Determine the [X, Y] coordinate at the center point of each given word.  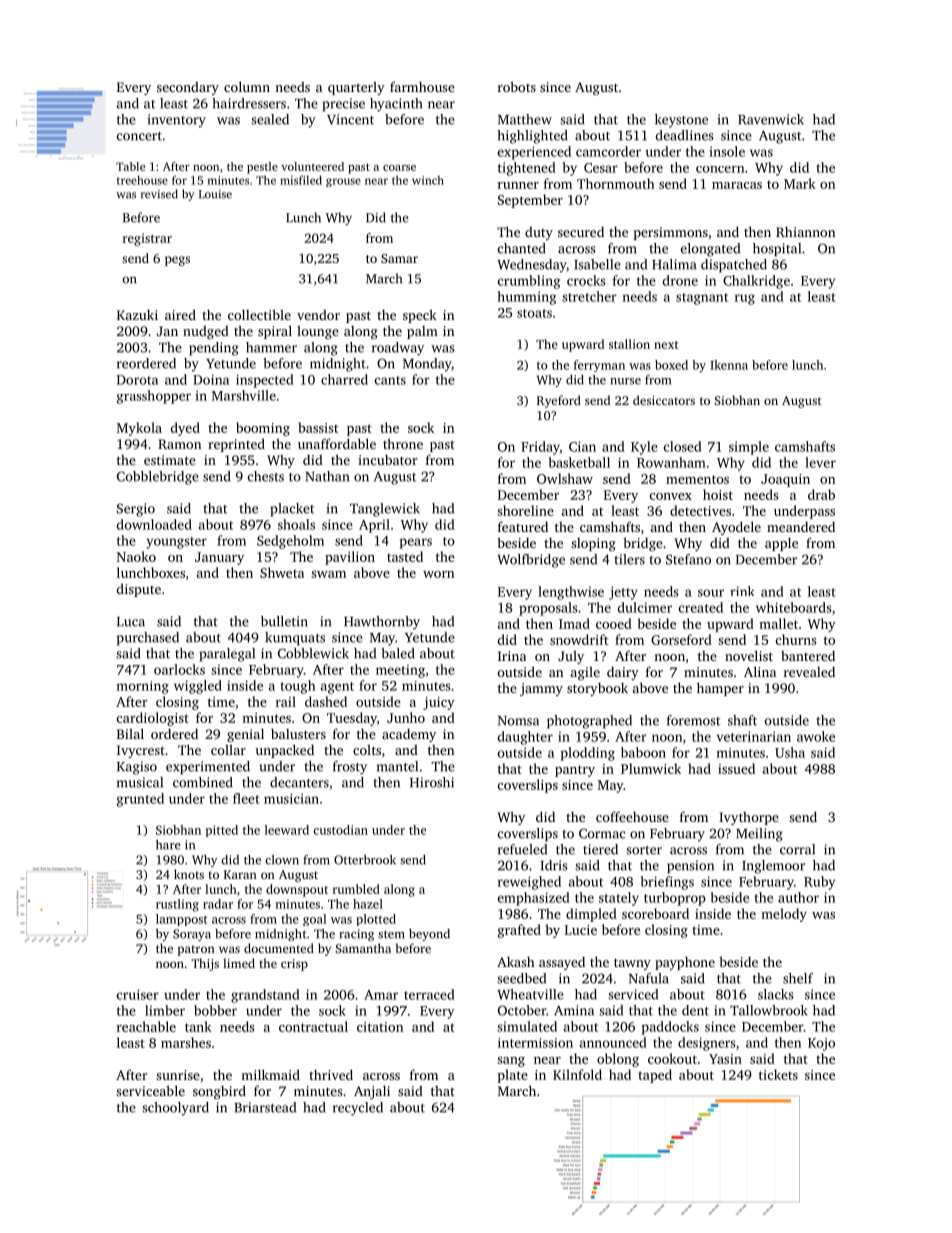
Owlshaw [565, 478]
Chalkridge [756, 282]
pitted [222, 831]
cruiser [138, 994]
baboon [643, 752]
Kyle [644, 448]
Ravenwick [771, 119]
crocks [586, 280]
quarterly [356, 88]
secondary [188, 88]
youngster [177, 543]
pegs [177, 261]
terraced [429, 994]
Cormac [602, 833]
